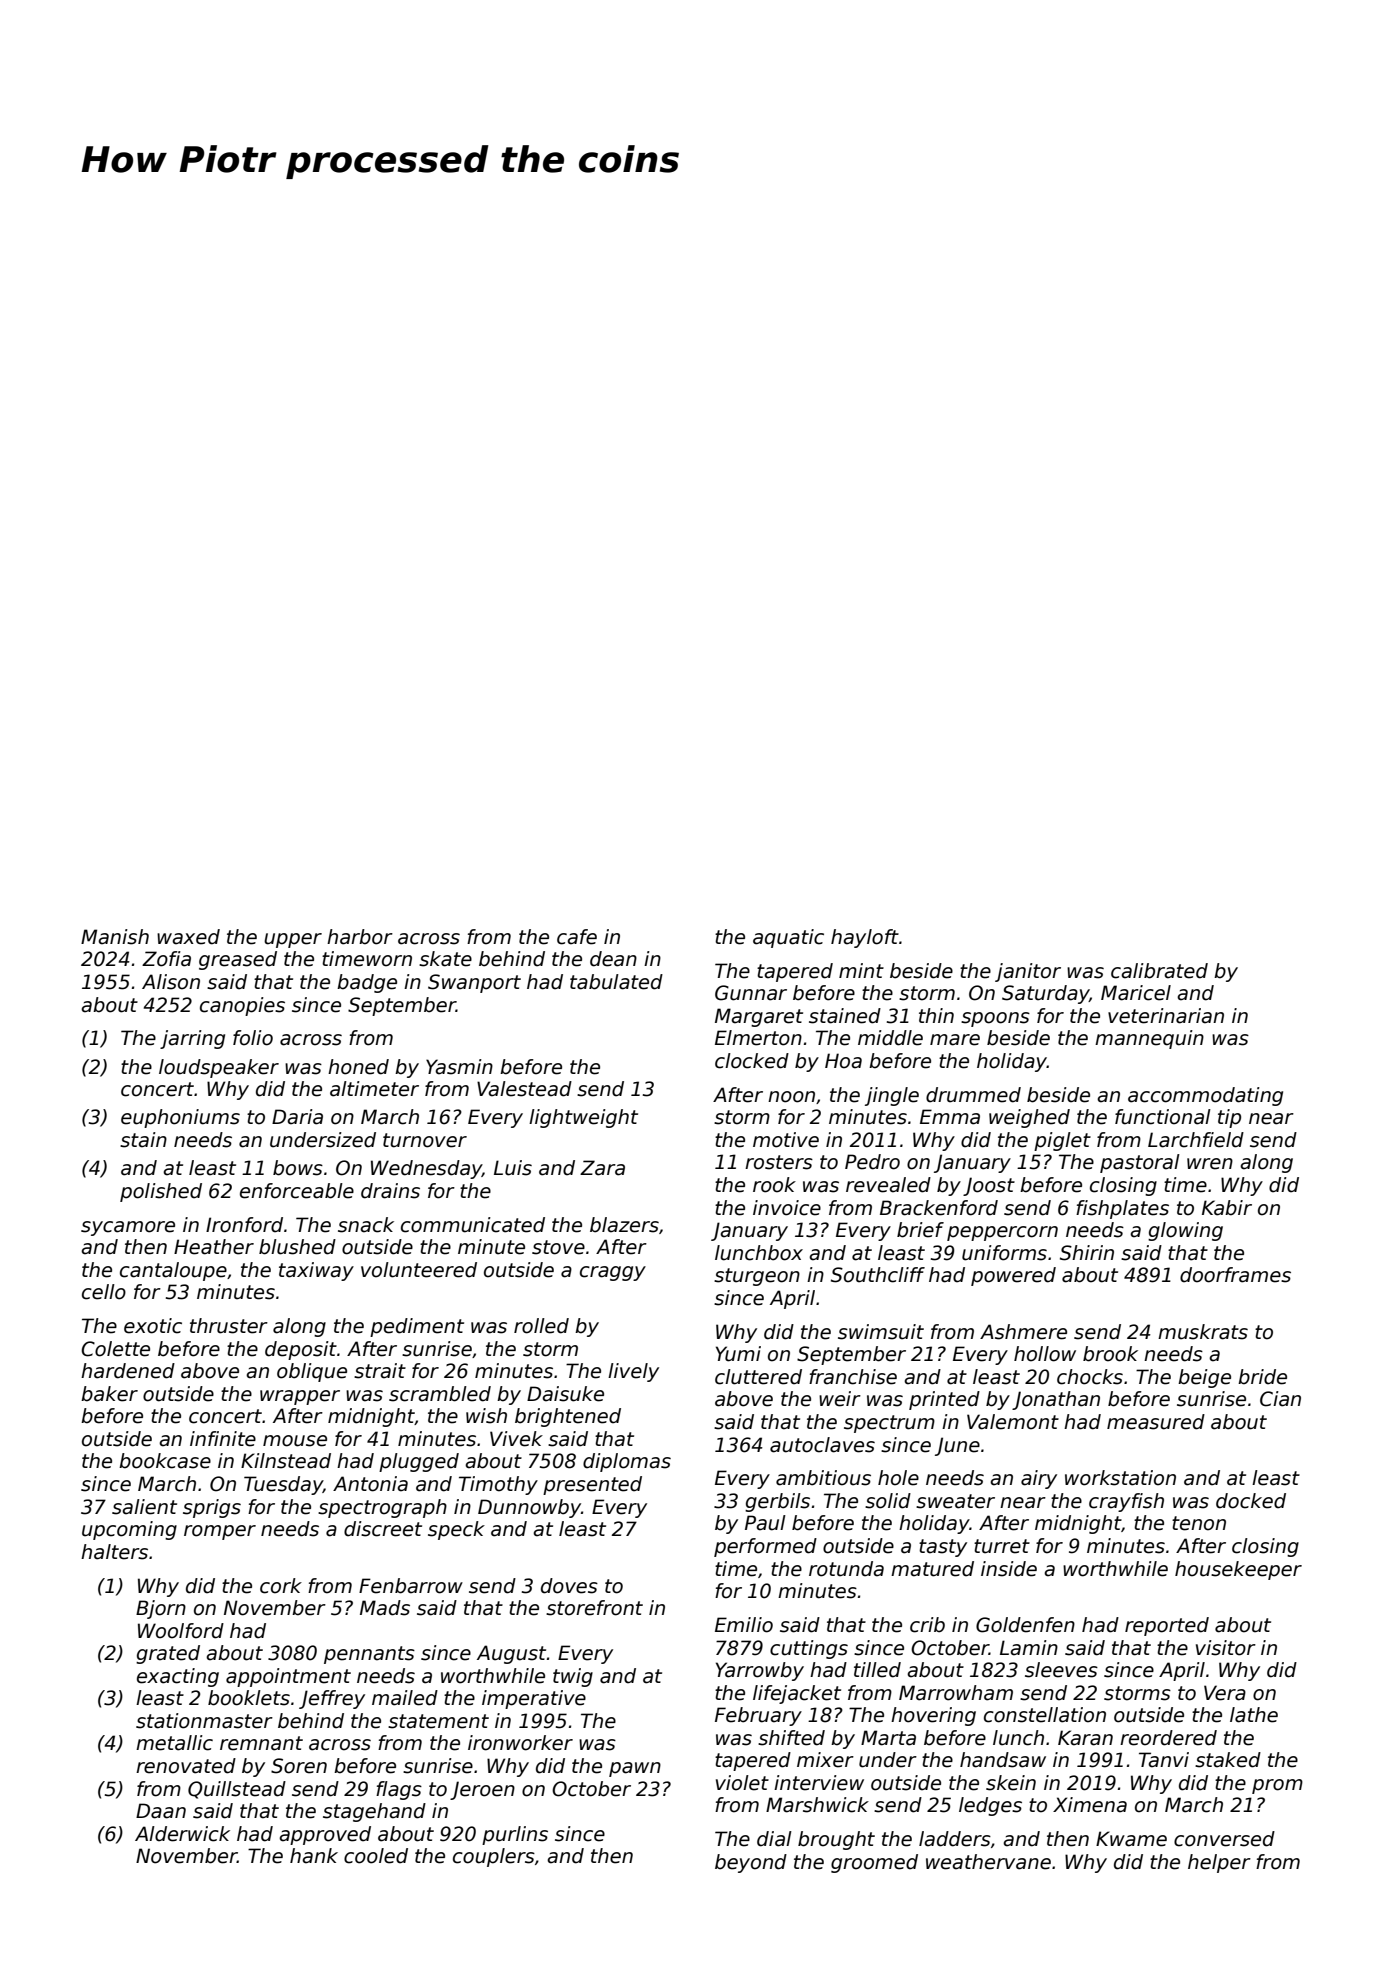 The width and height of the screenshot is (1386, 1969). Describe the element at coordinates (1235, 1275) in the screenshot. I see `doorframes` at that location.
